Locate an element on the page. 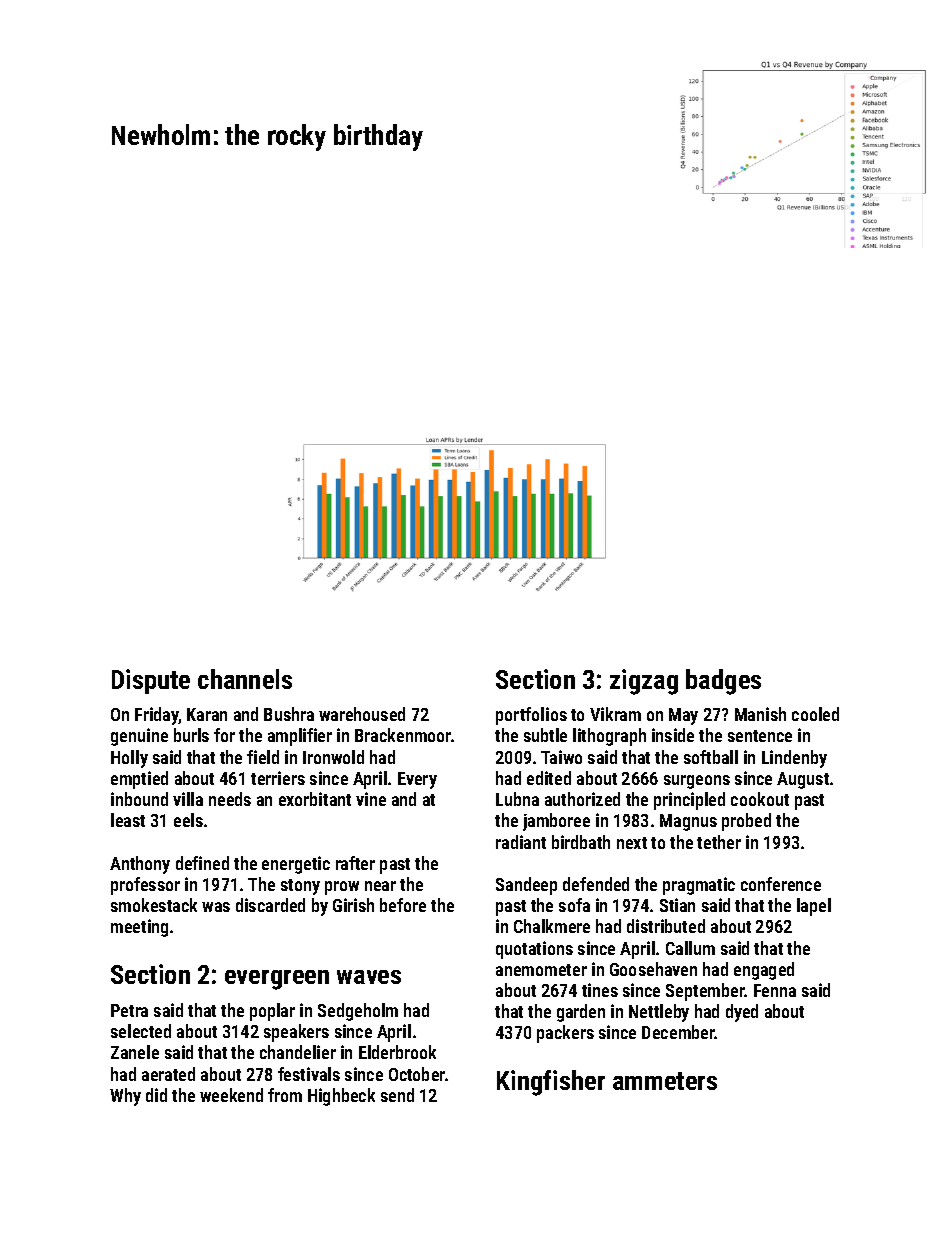 The image size is (952, 1233). Zanele is located at coordinates (135, 1052).
